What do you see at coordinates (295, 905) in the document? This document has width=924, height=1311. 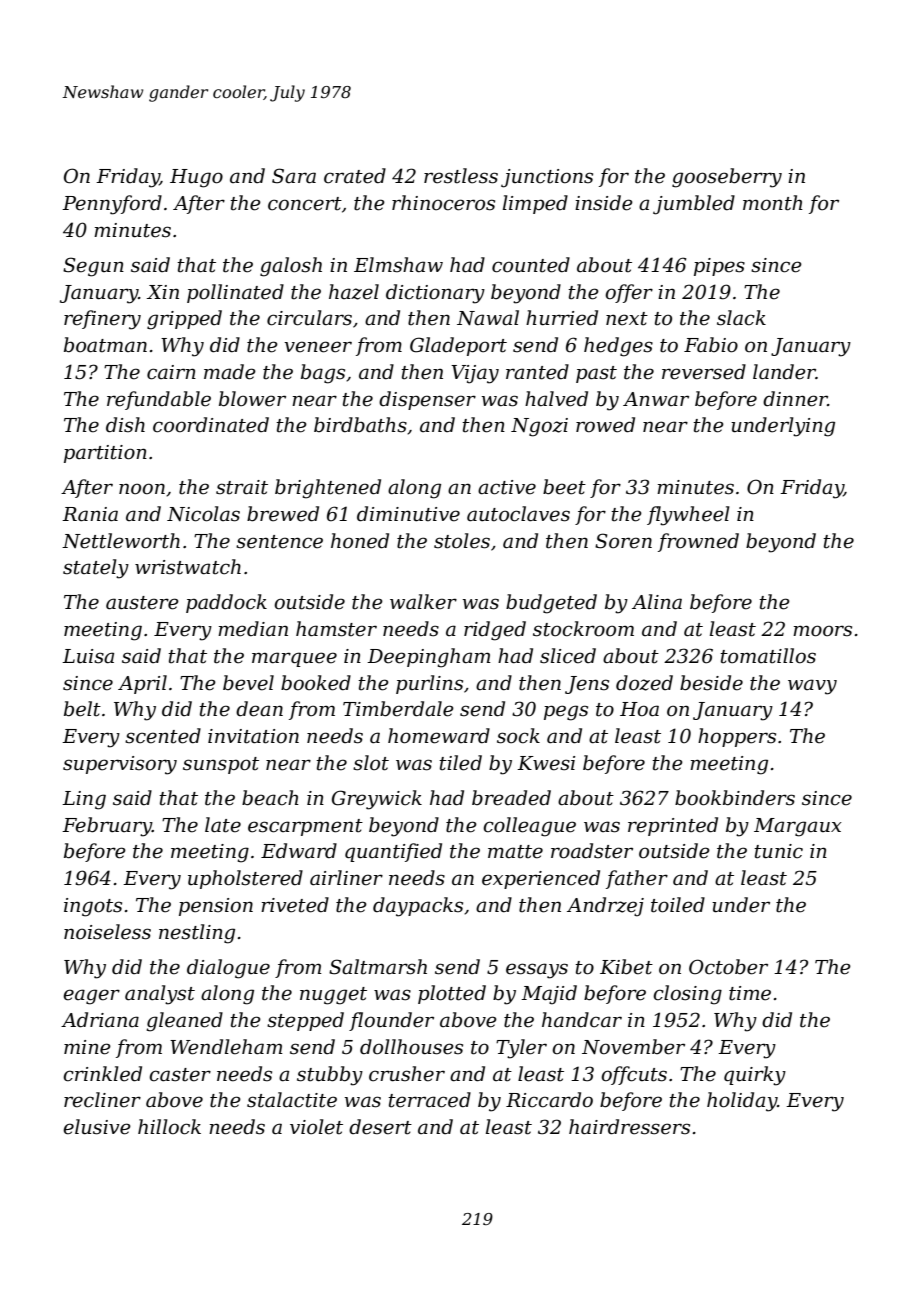 I see `riveted` at bounding box center [295, 905].
